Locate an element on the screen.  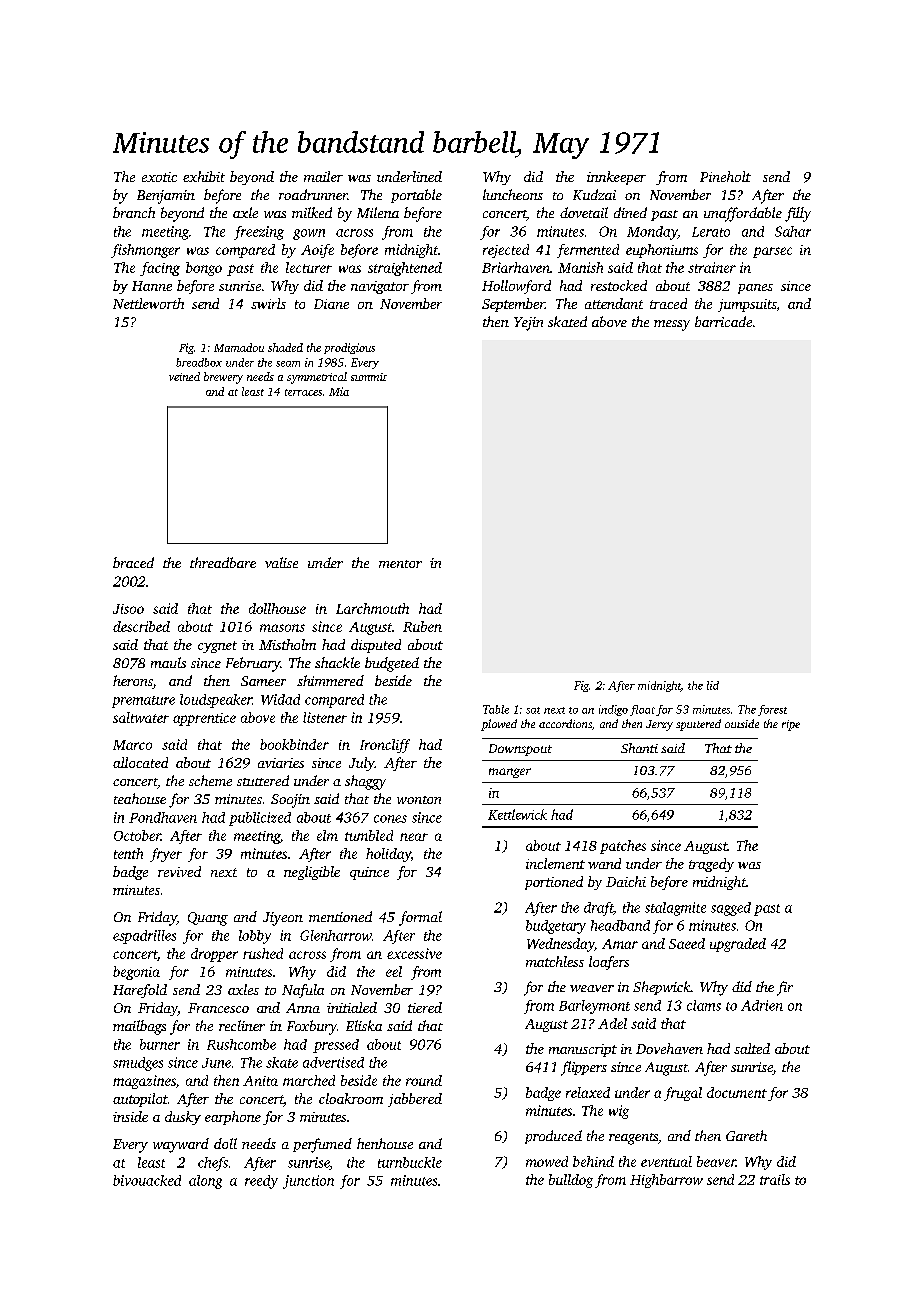
braced is located at coordinates (133, 562).
